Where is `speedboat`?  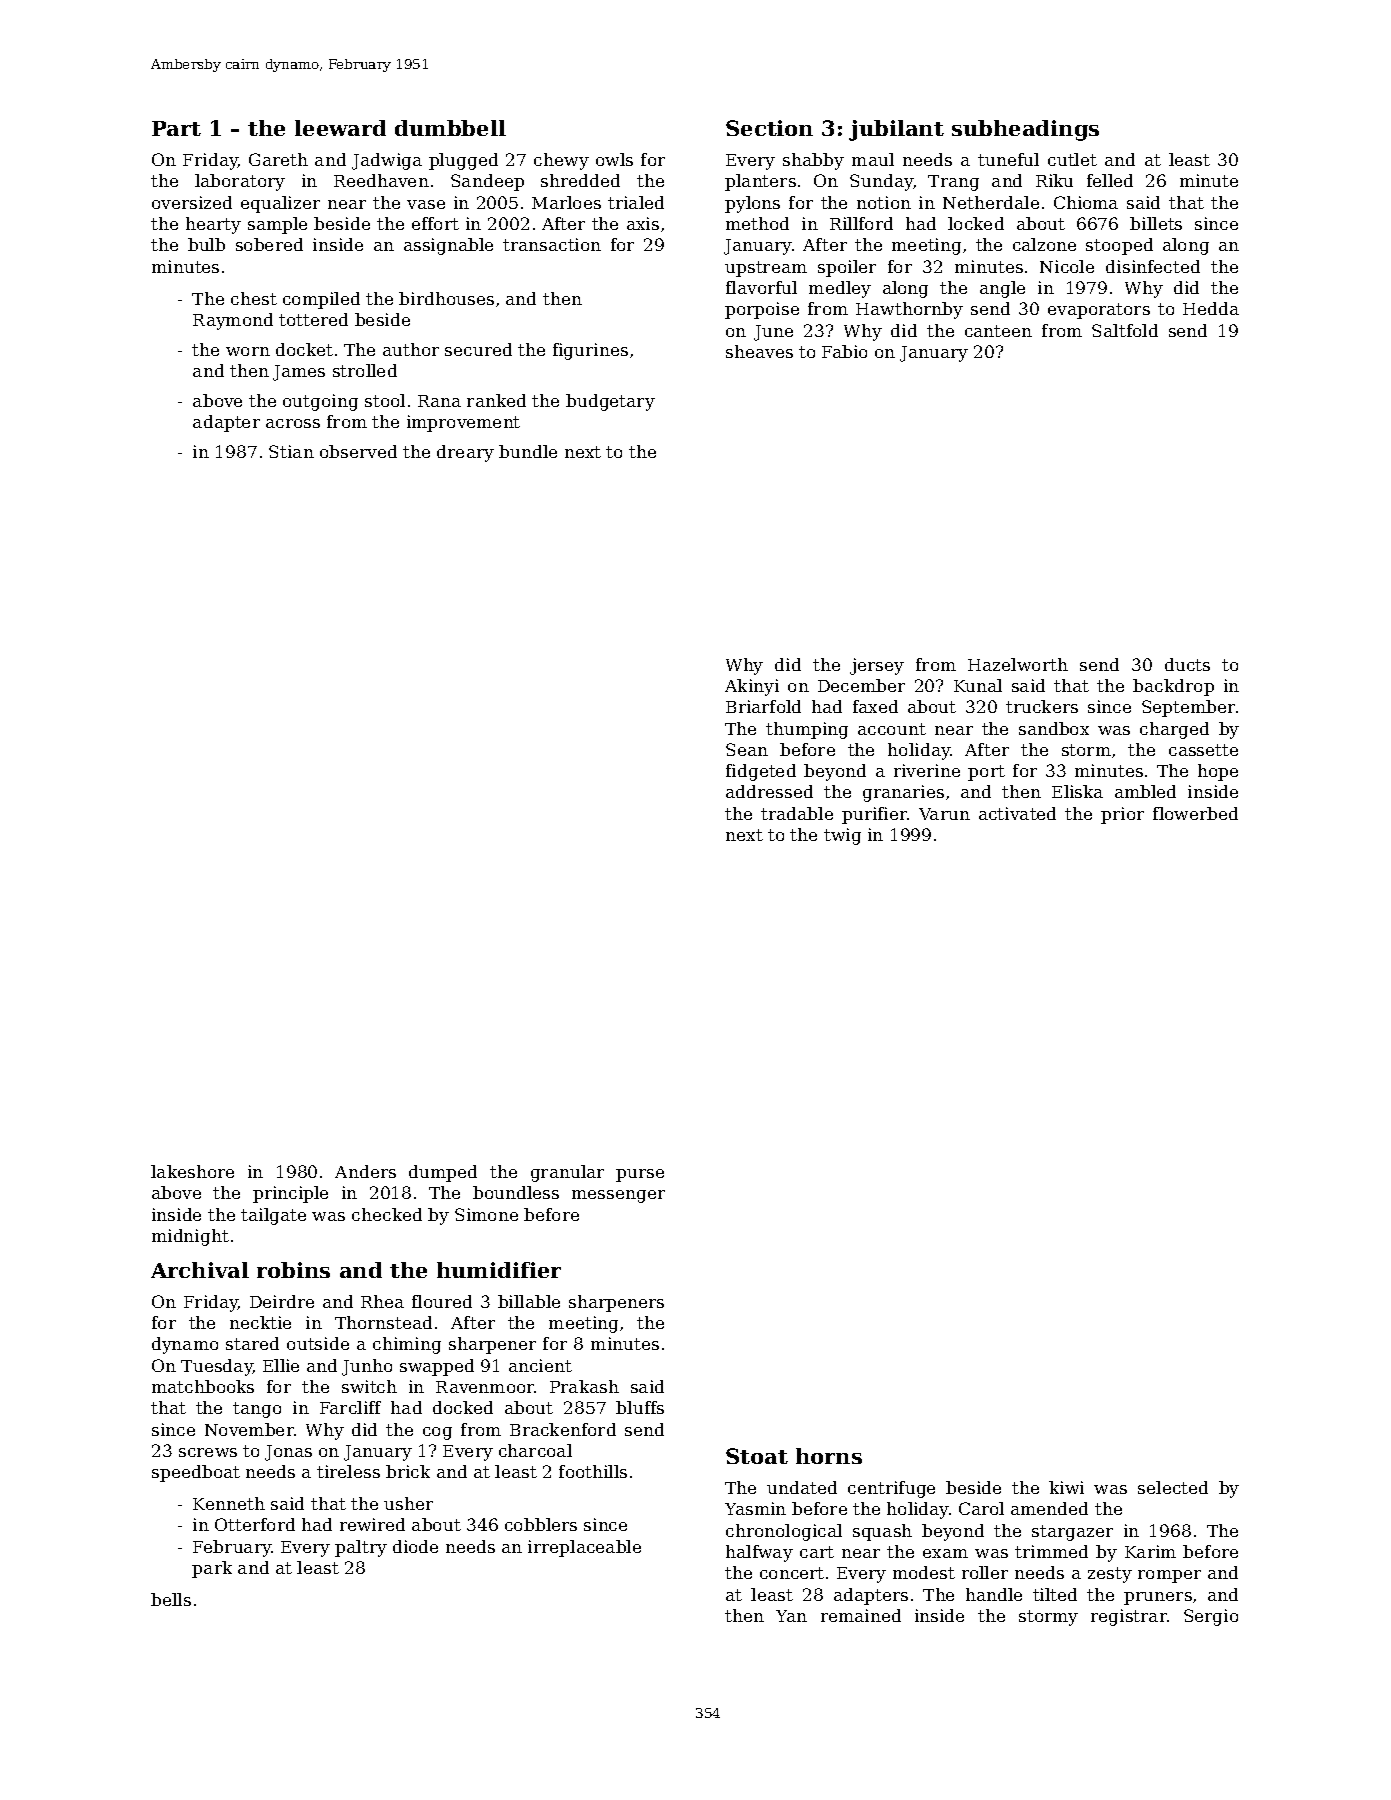 speedboat is located at coordinates (196, 1473).
